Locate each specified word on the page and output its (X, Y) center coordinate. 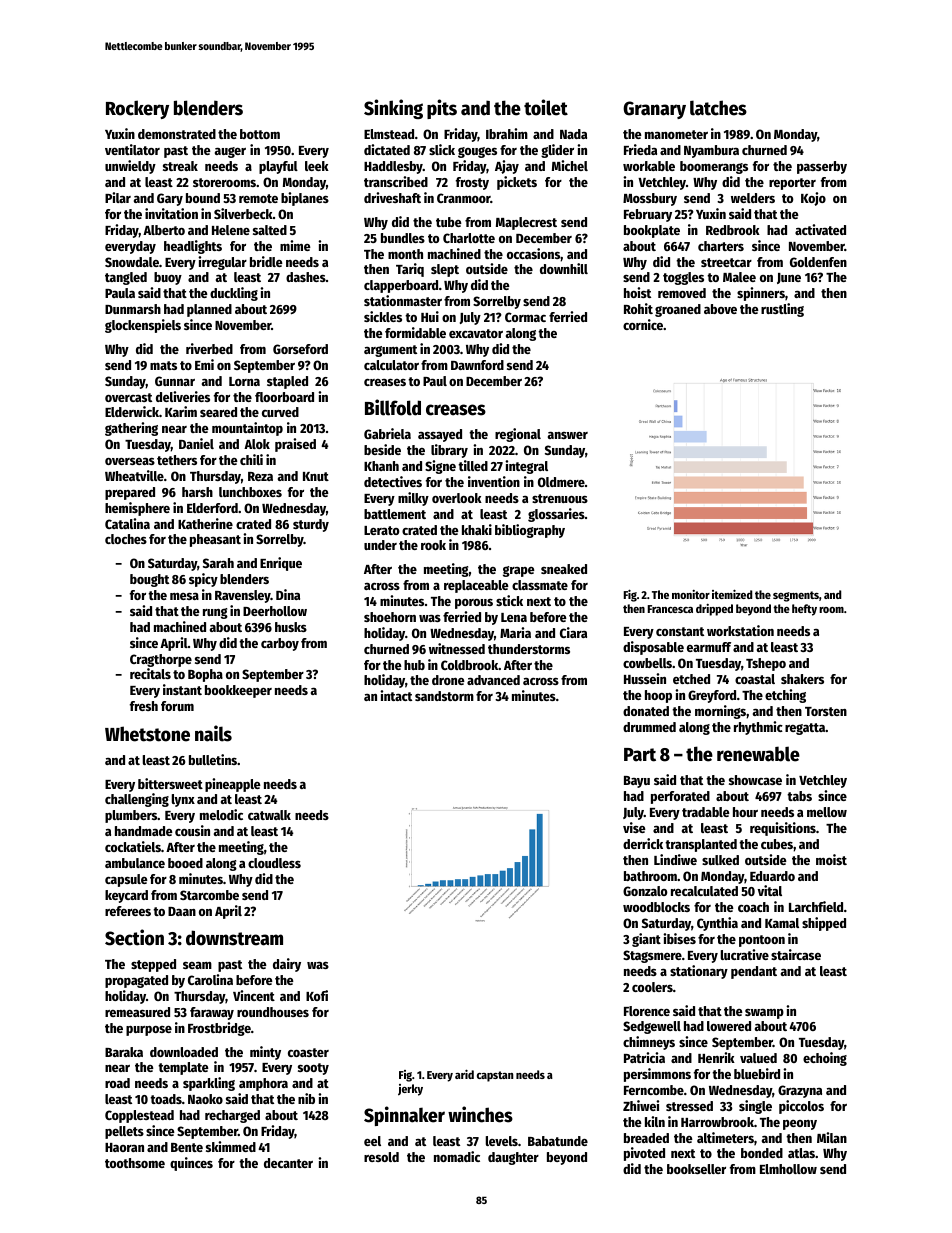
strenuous (560, 498)
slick (442, 149)
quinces (191, 1164)
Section (134, 937)
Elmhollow (788, 1169)
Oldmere (561, 482)
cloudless (274, 863)
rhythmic (758, 728)
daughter (513, 1158)
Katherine (205, 523)
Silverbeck (243, 213)
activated (820, 229)
